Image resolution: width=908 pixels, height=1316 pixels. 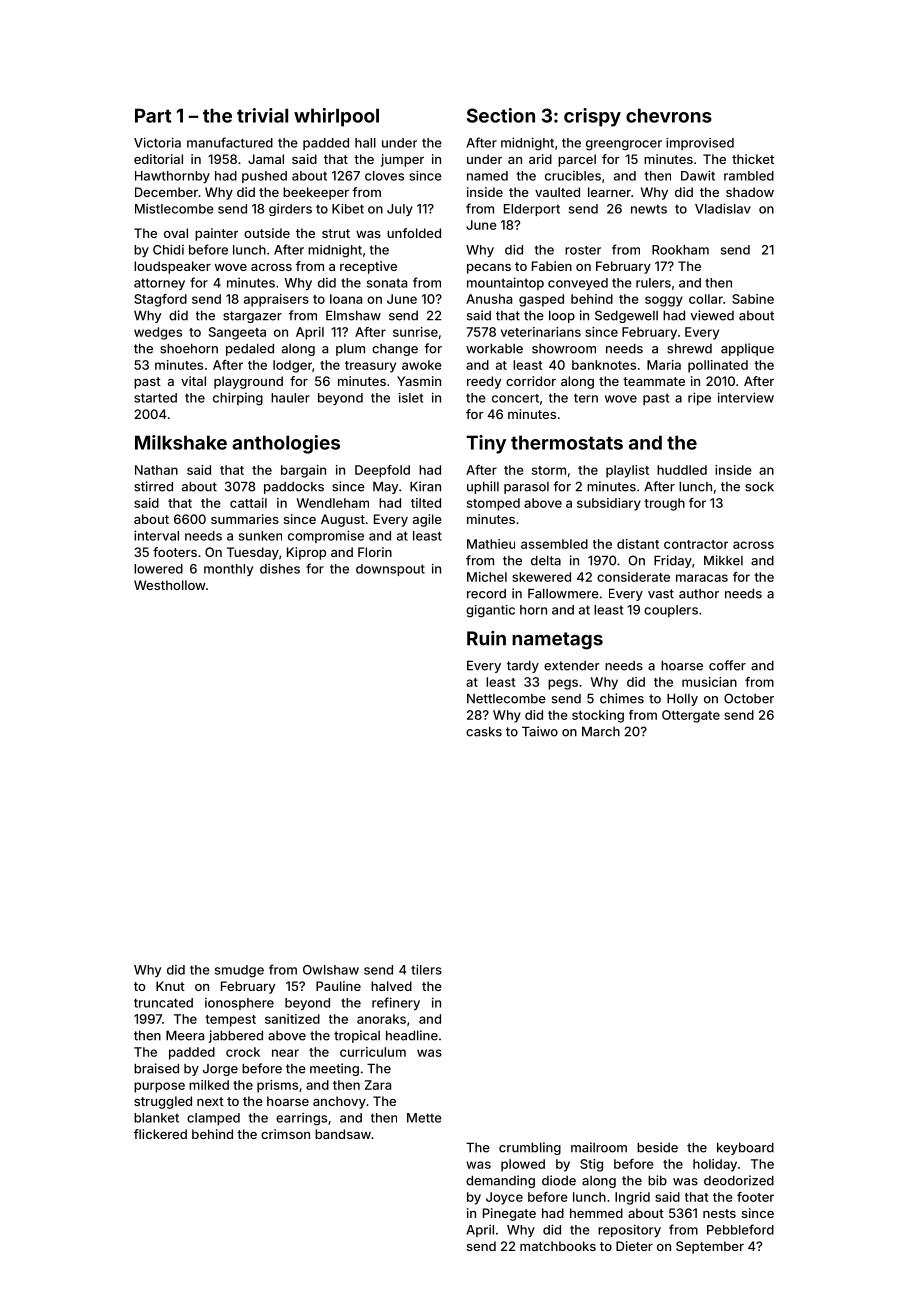 I want to click on chevrons, so click(x=669, y=115).
